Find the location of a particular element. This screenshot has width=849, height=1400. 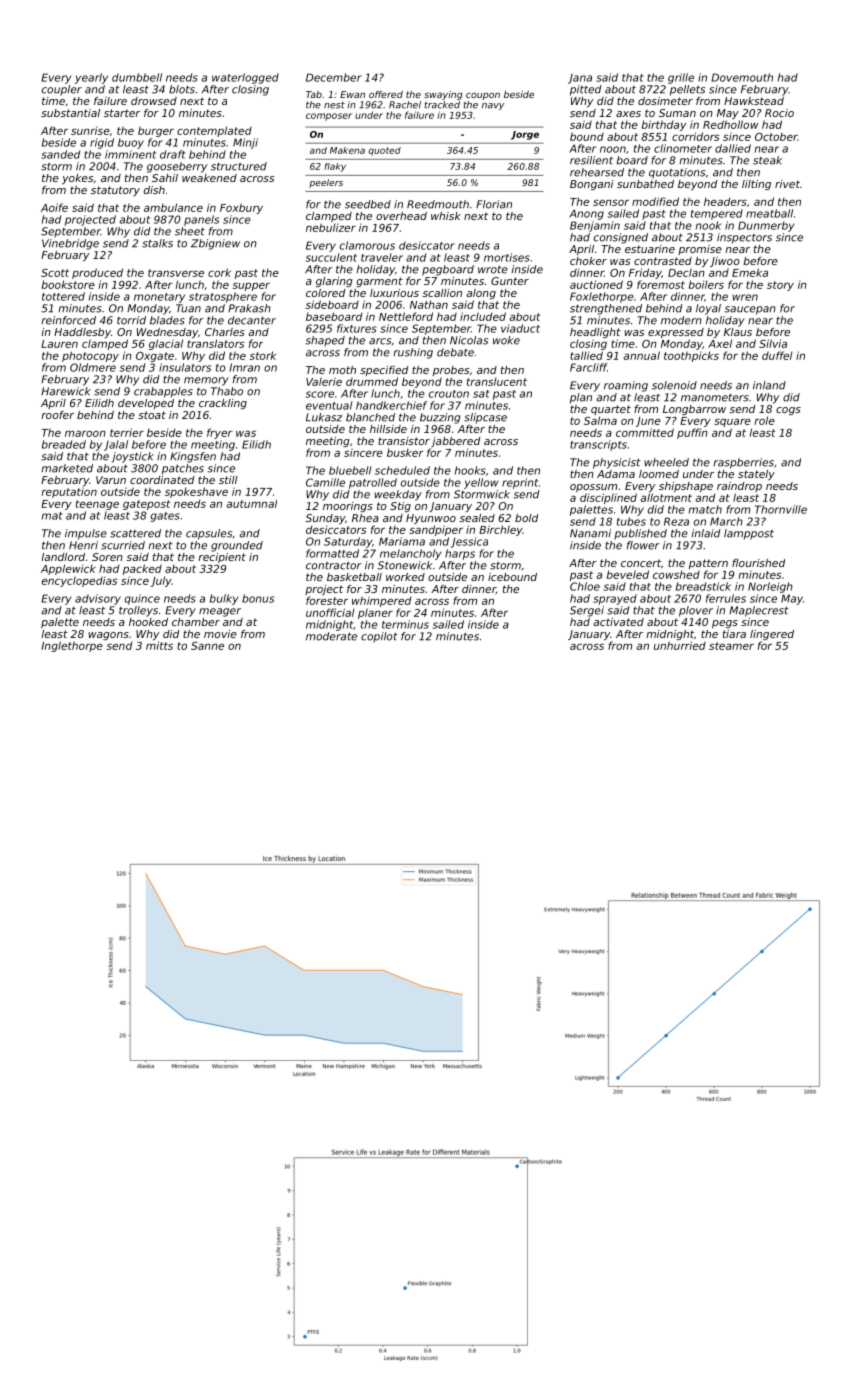

resilient is located at coordinates (591, 160).
